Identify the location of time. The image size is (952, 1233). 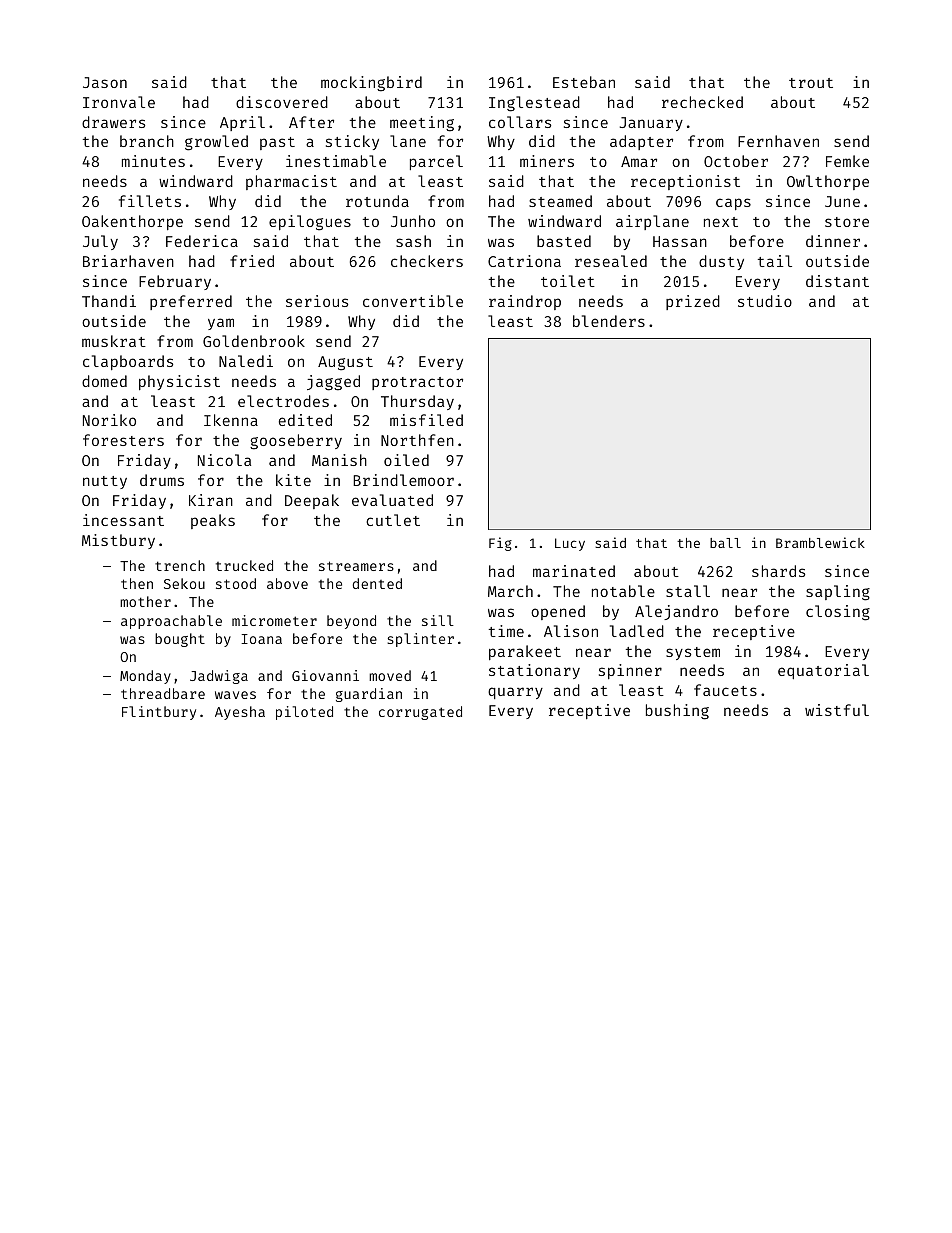
(506, 631).
